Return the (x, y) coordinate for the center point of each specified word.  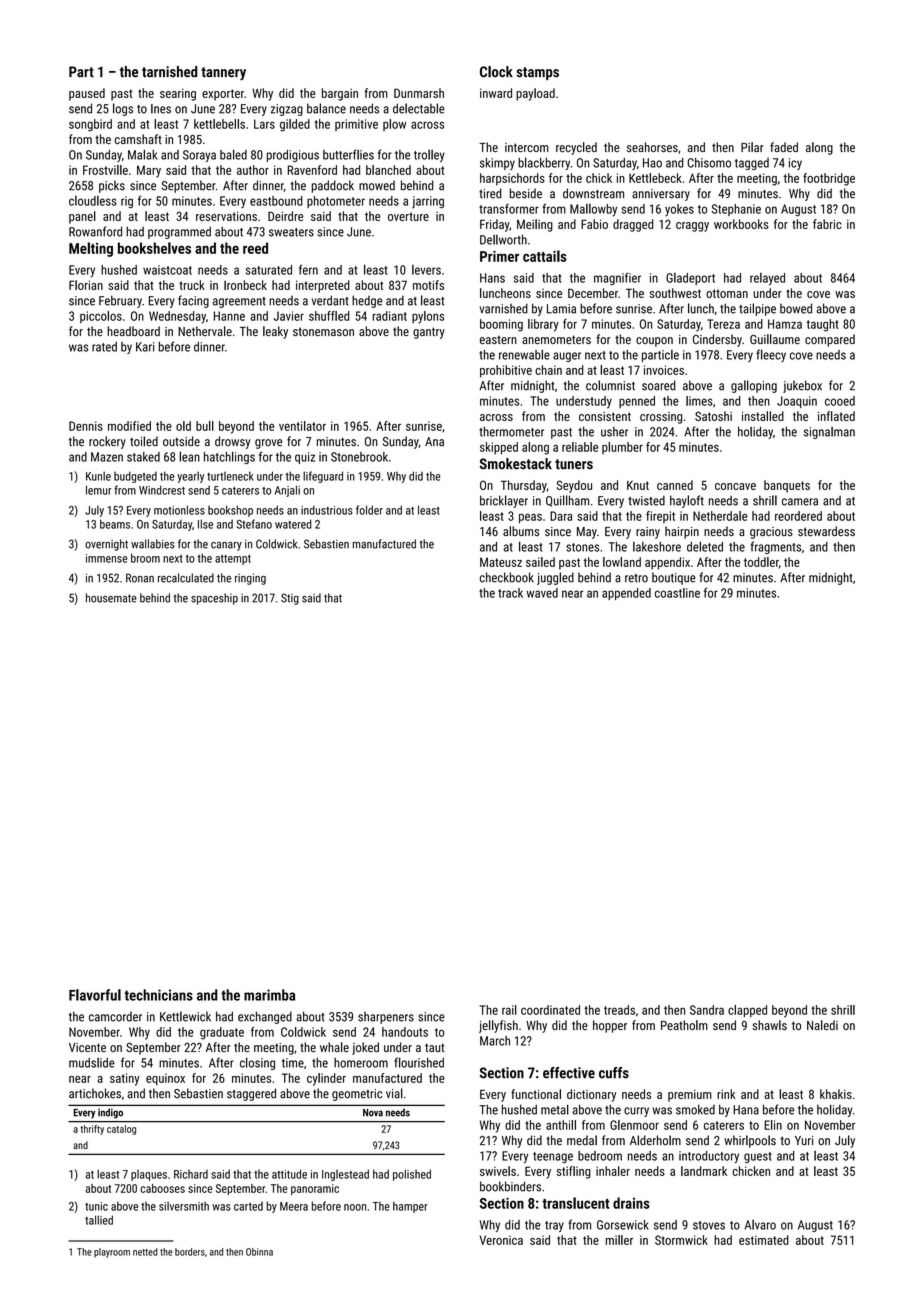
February (120, 301)
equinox (165, 1079)
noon (355, 1207)
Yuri (804, 1140)
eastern (498, 339)
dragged (633, 225)
